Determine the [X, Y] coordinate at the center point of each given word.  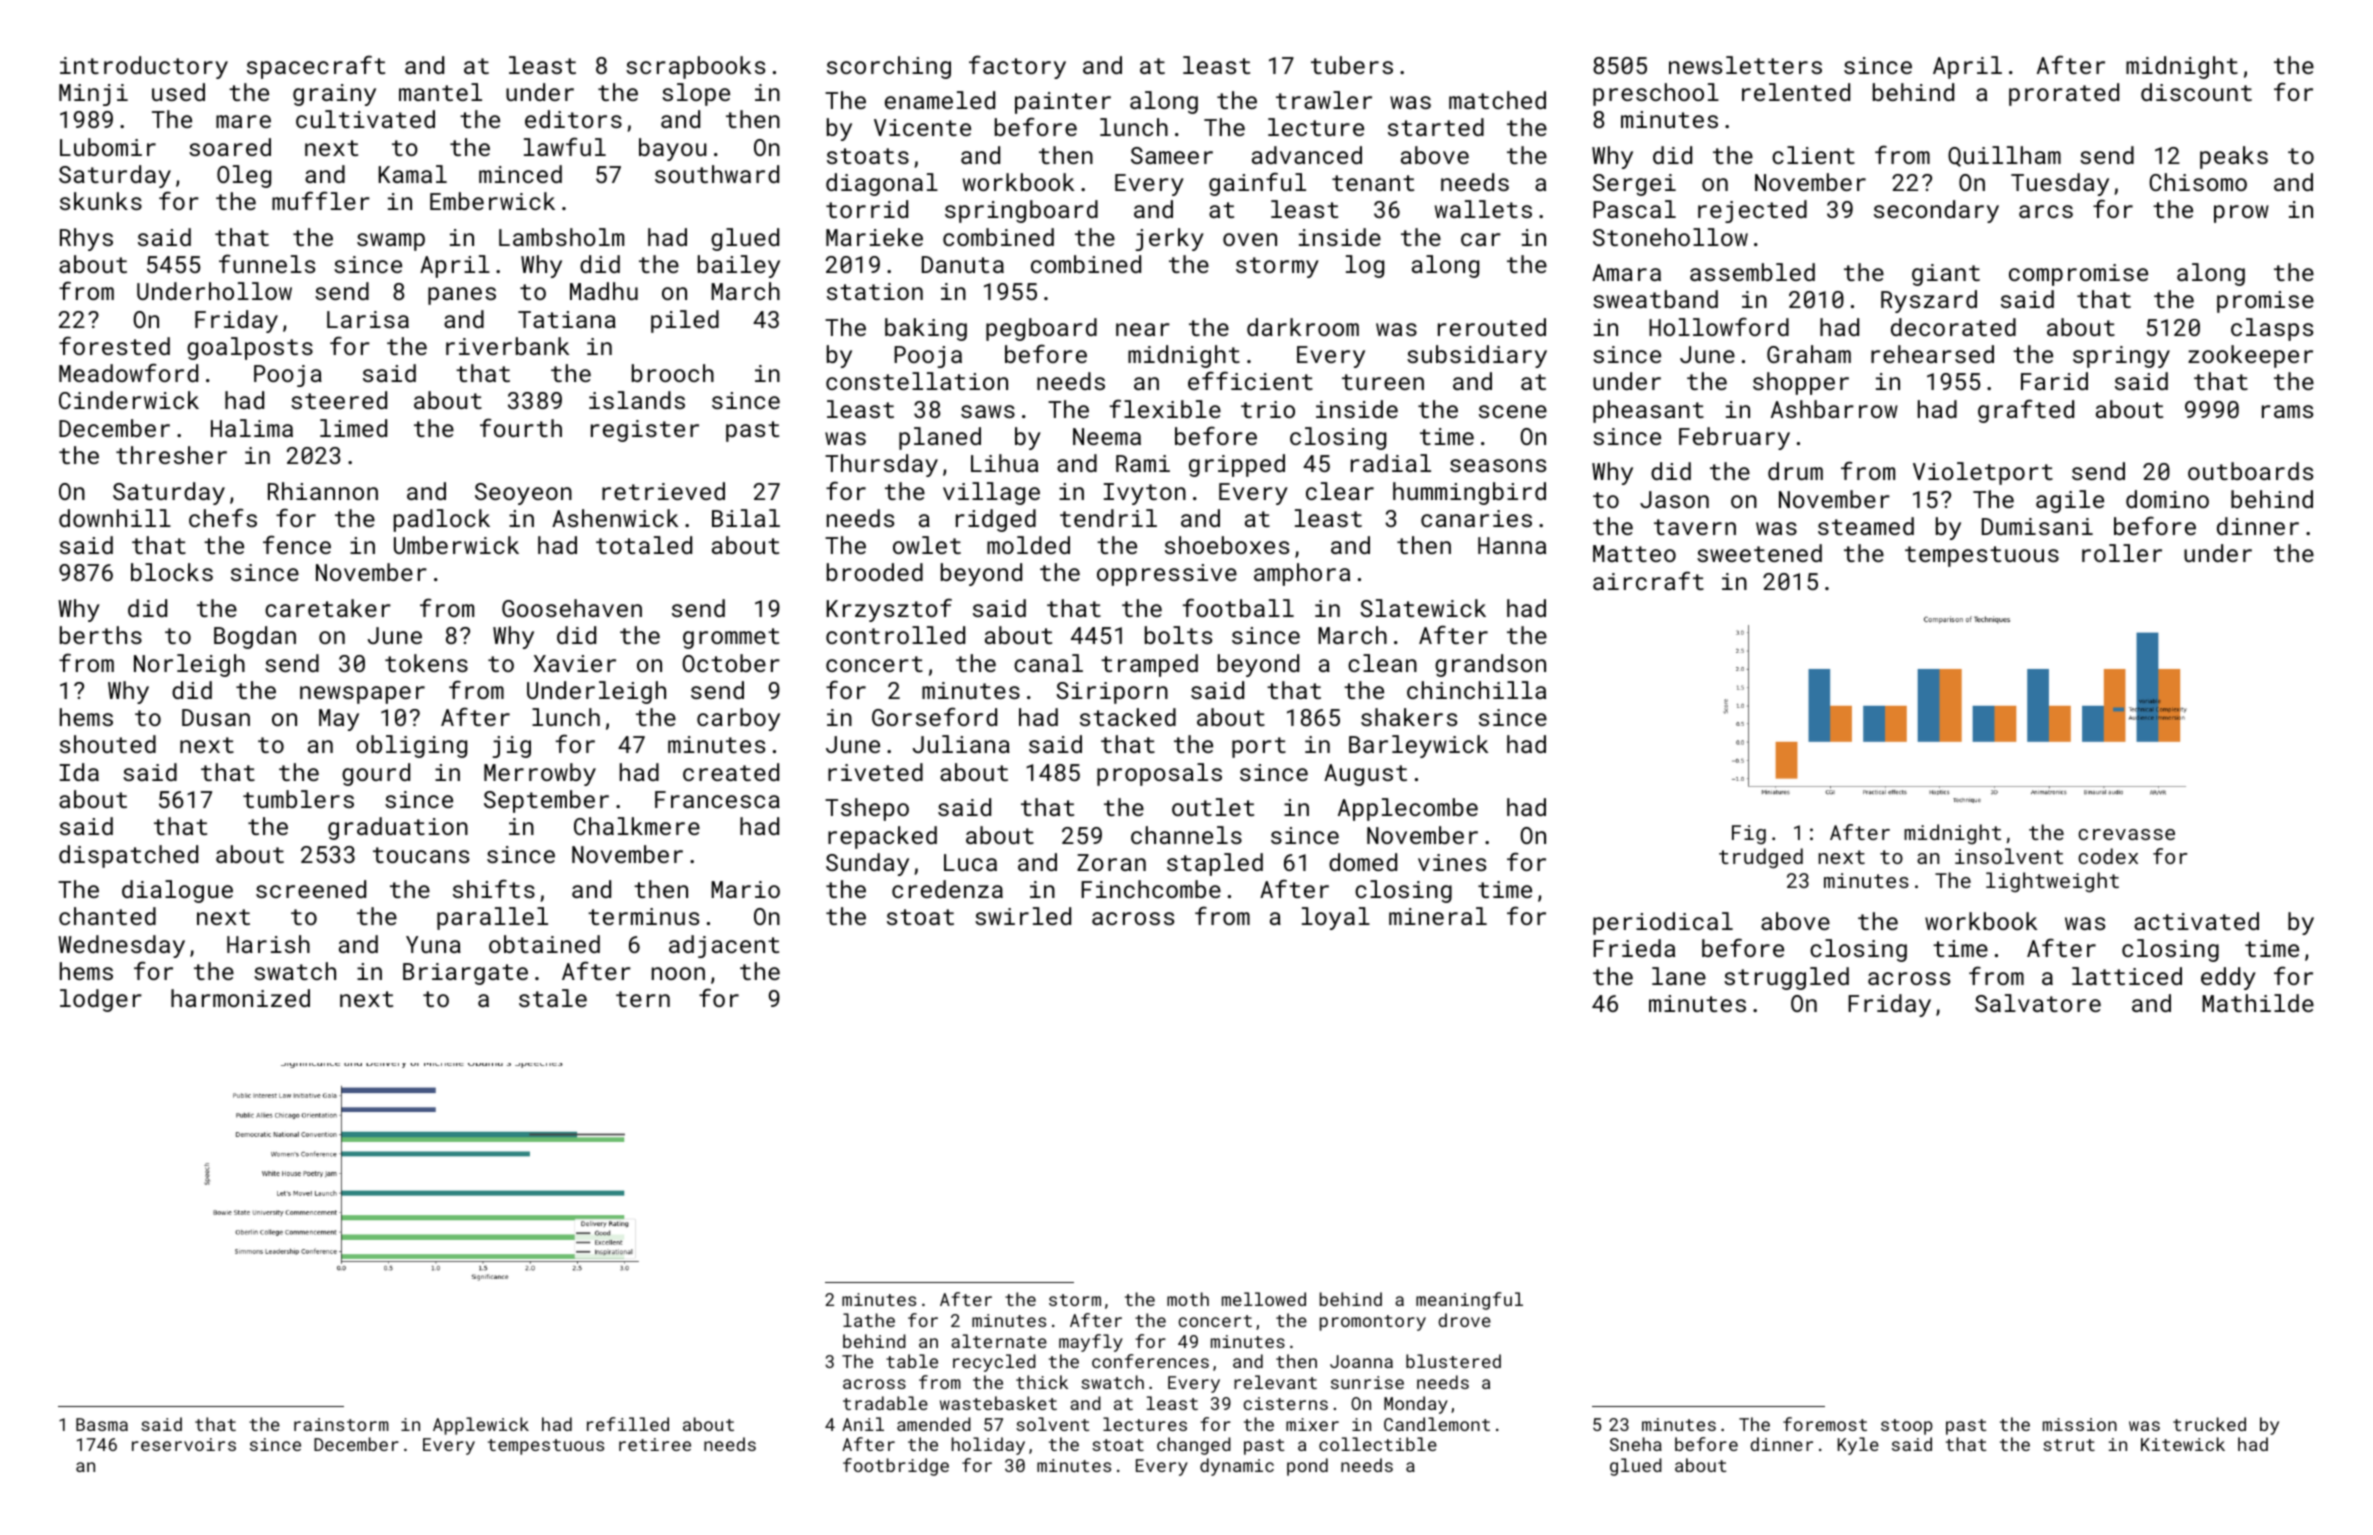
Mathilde [2258, 1003]
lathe [869, 1320]
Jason [1674, 499]
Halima [252, 428]
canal [1048, 663]
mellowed [1264, 1299]
